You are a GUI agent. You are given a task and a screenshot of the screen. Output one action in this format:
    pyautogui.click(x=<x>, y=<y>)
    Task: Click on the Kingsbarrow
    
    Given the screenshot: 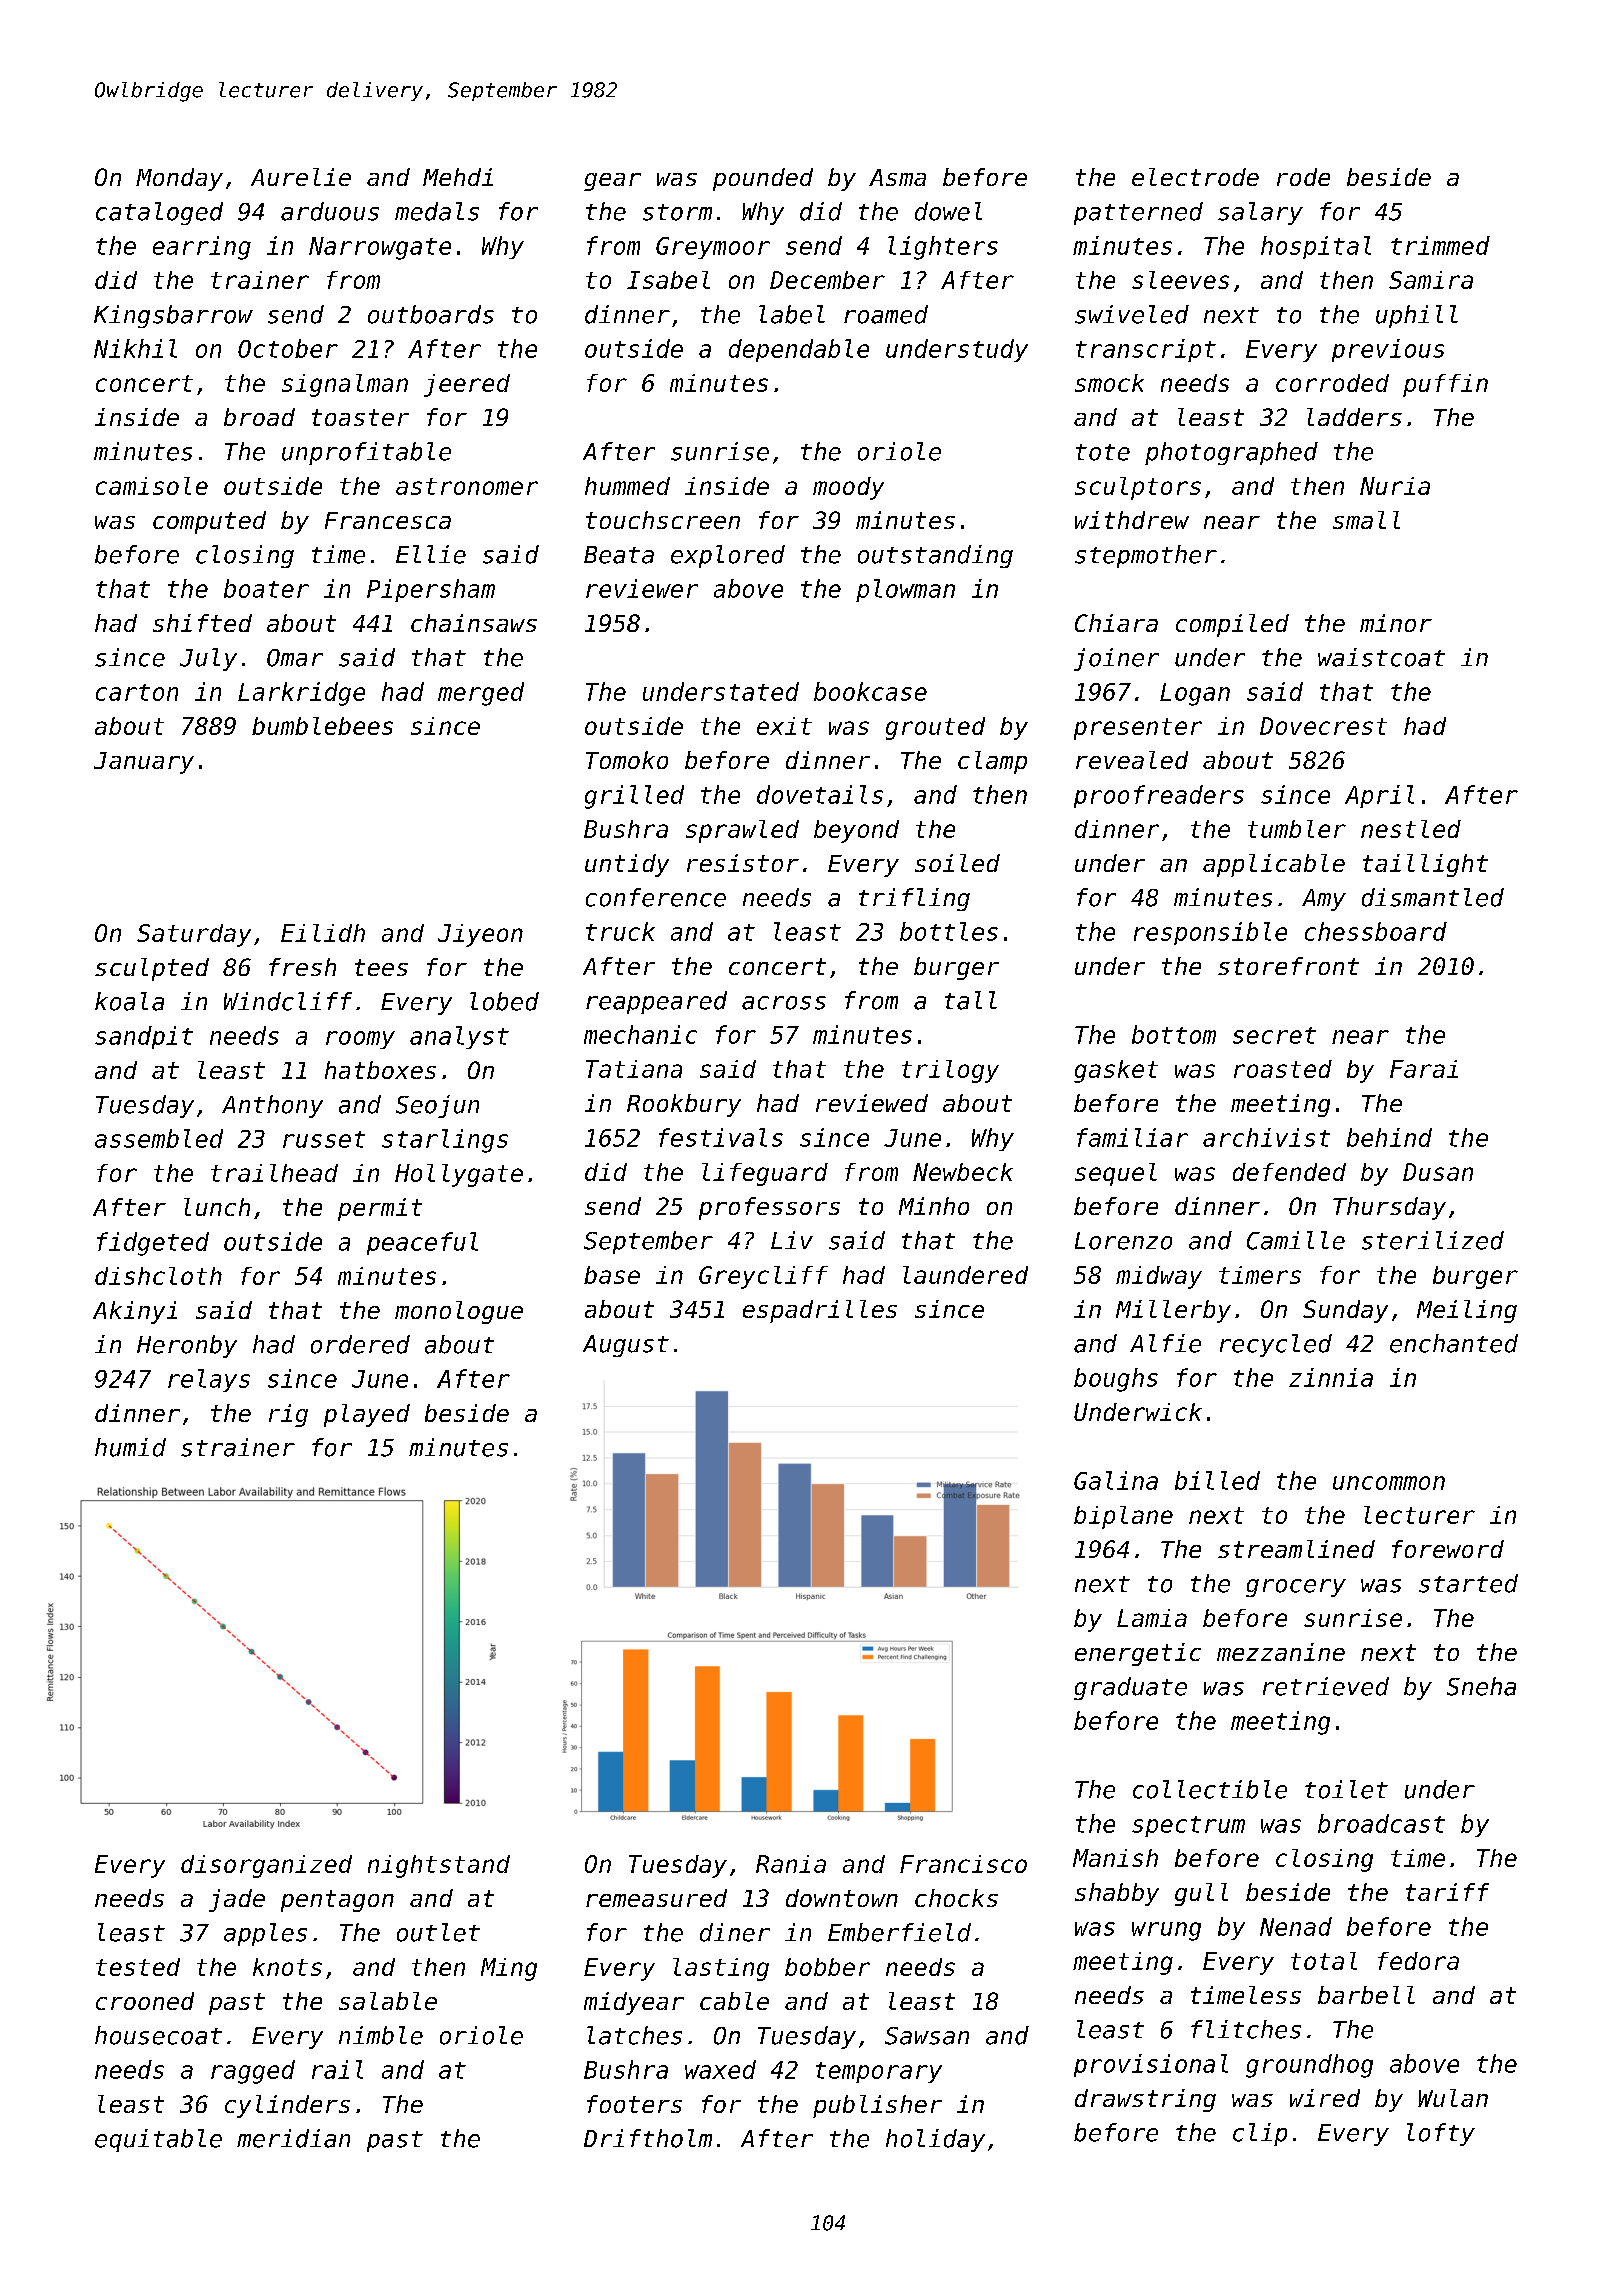 What is the action you would take?
    pyautogui.click(x=173, y=316)
